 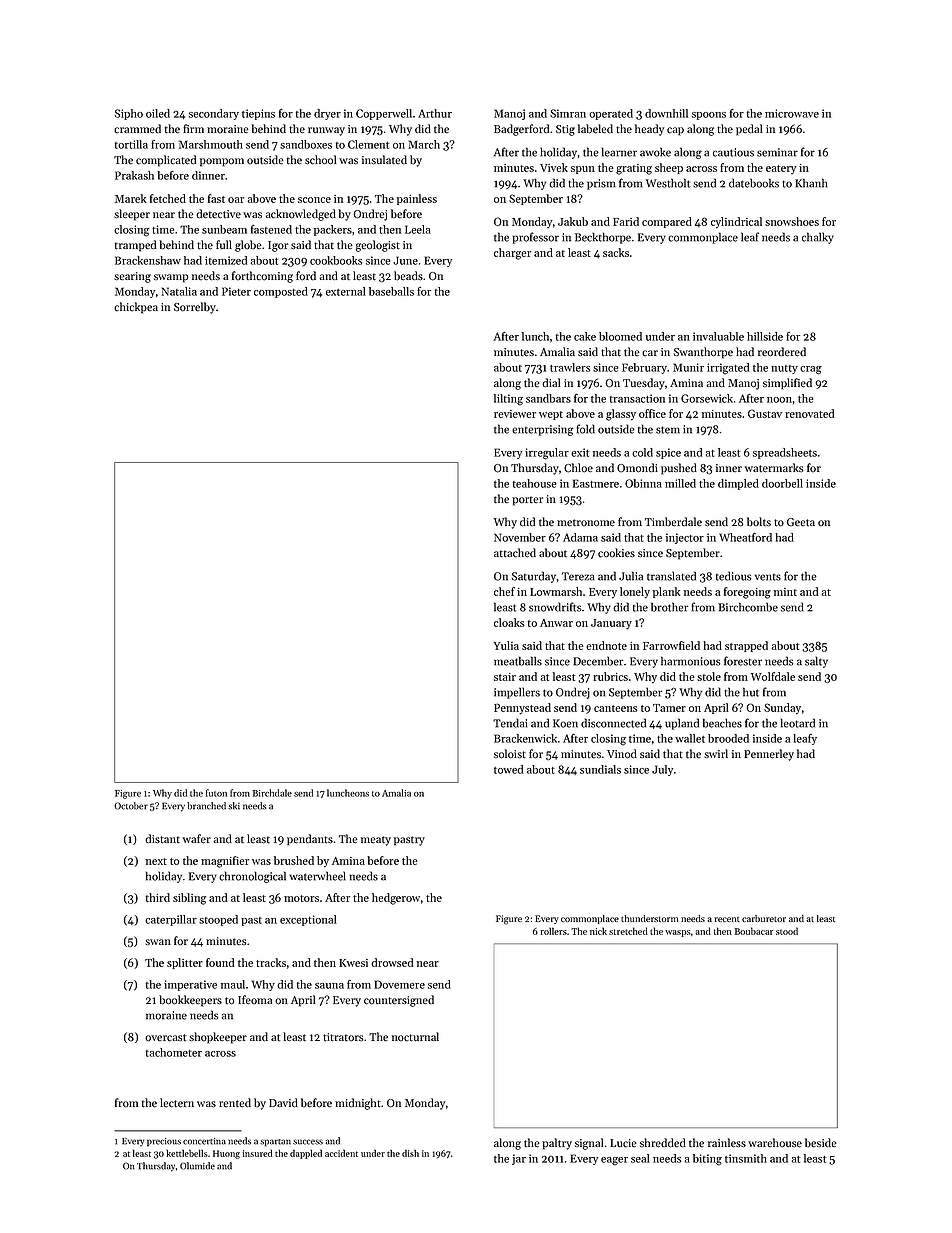 What do you see at coordinates (214, 114) in the screenshot?
I see `secondary` at bounding box center [214, 114].
